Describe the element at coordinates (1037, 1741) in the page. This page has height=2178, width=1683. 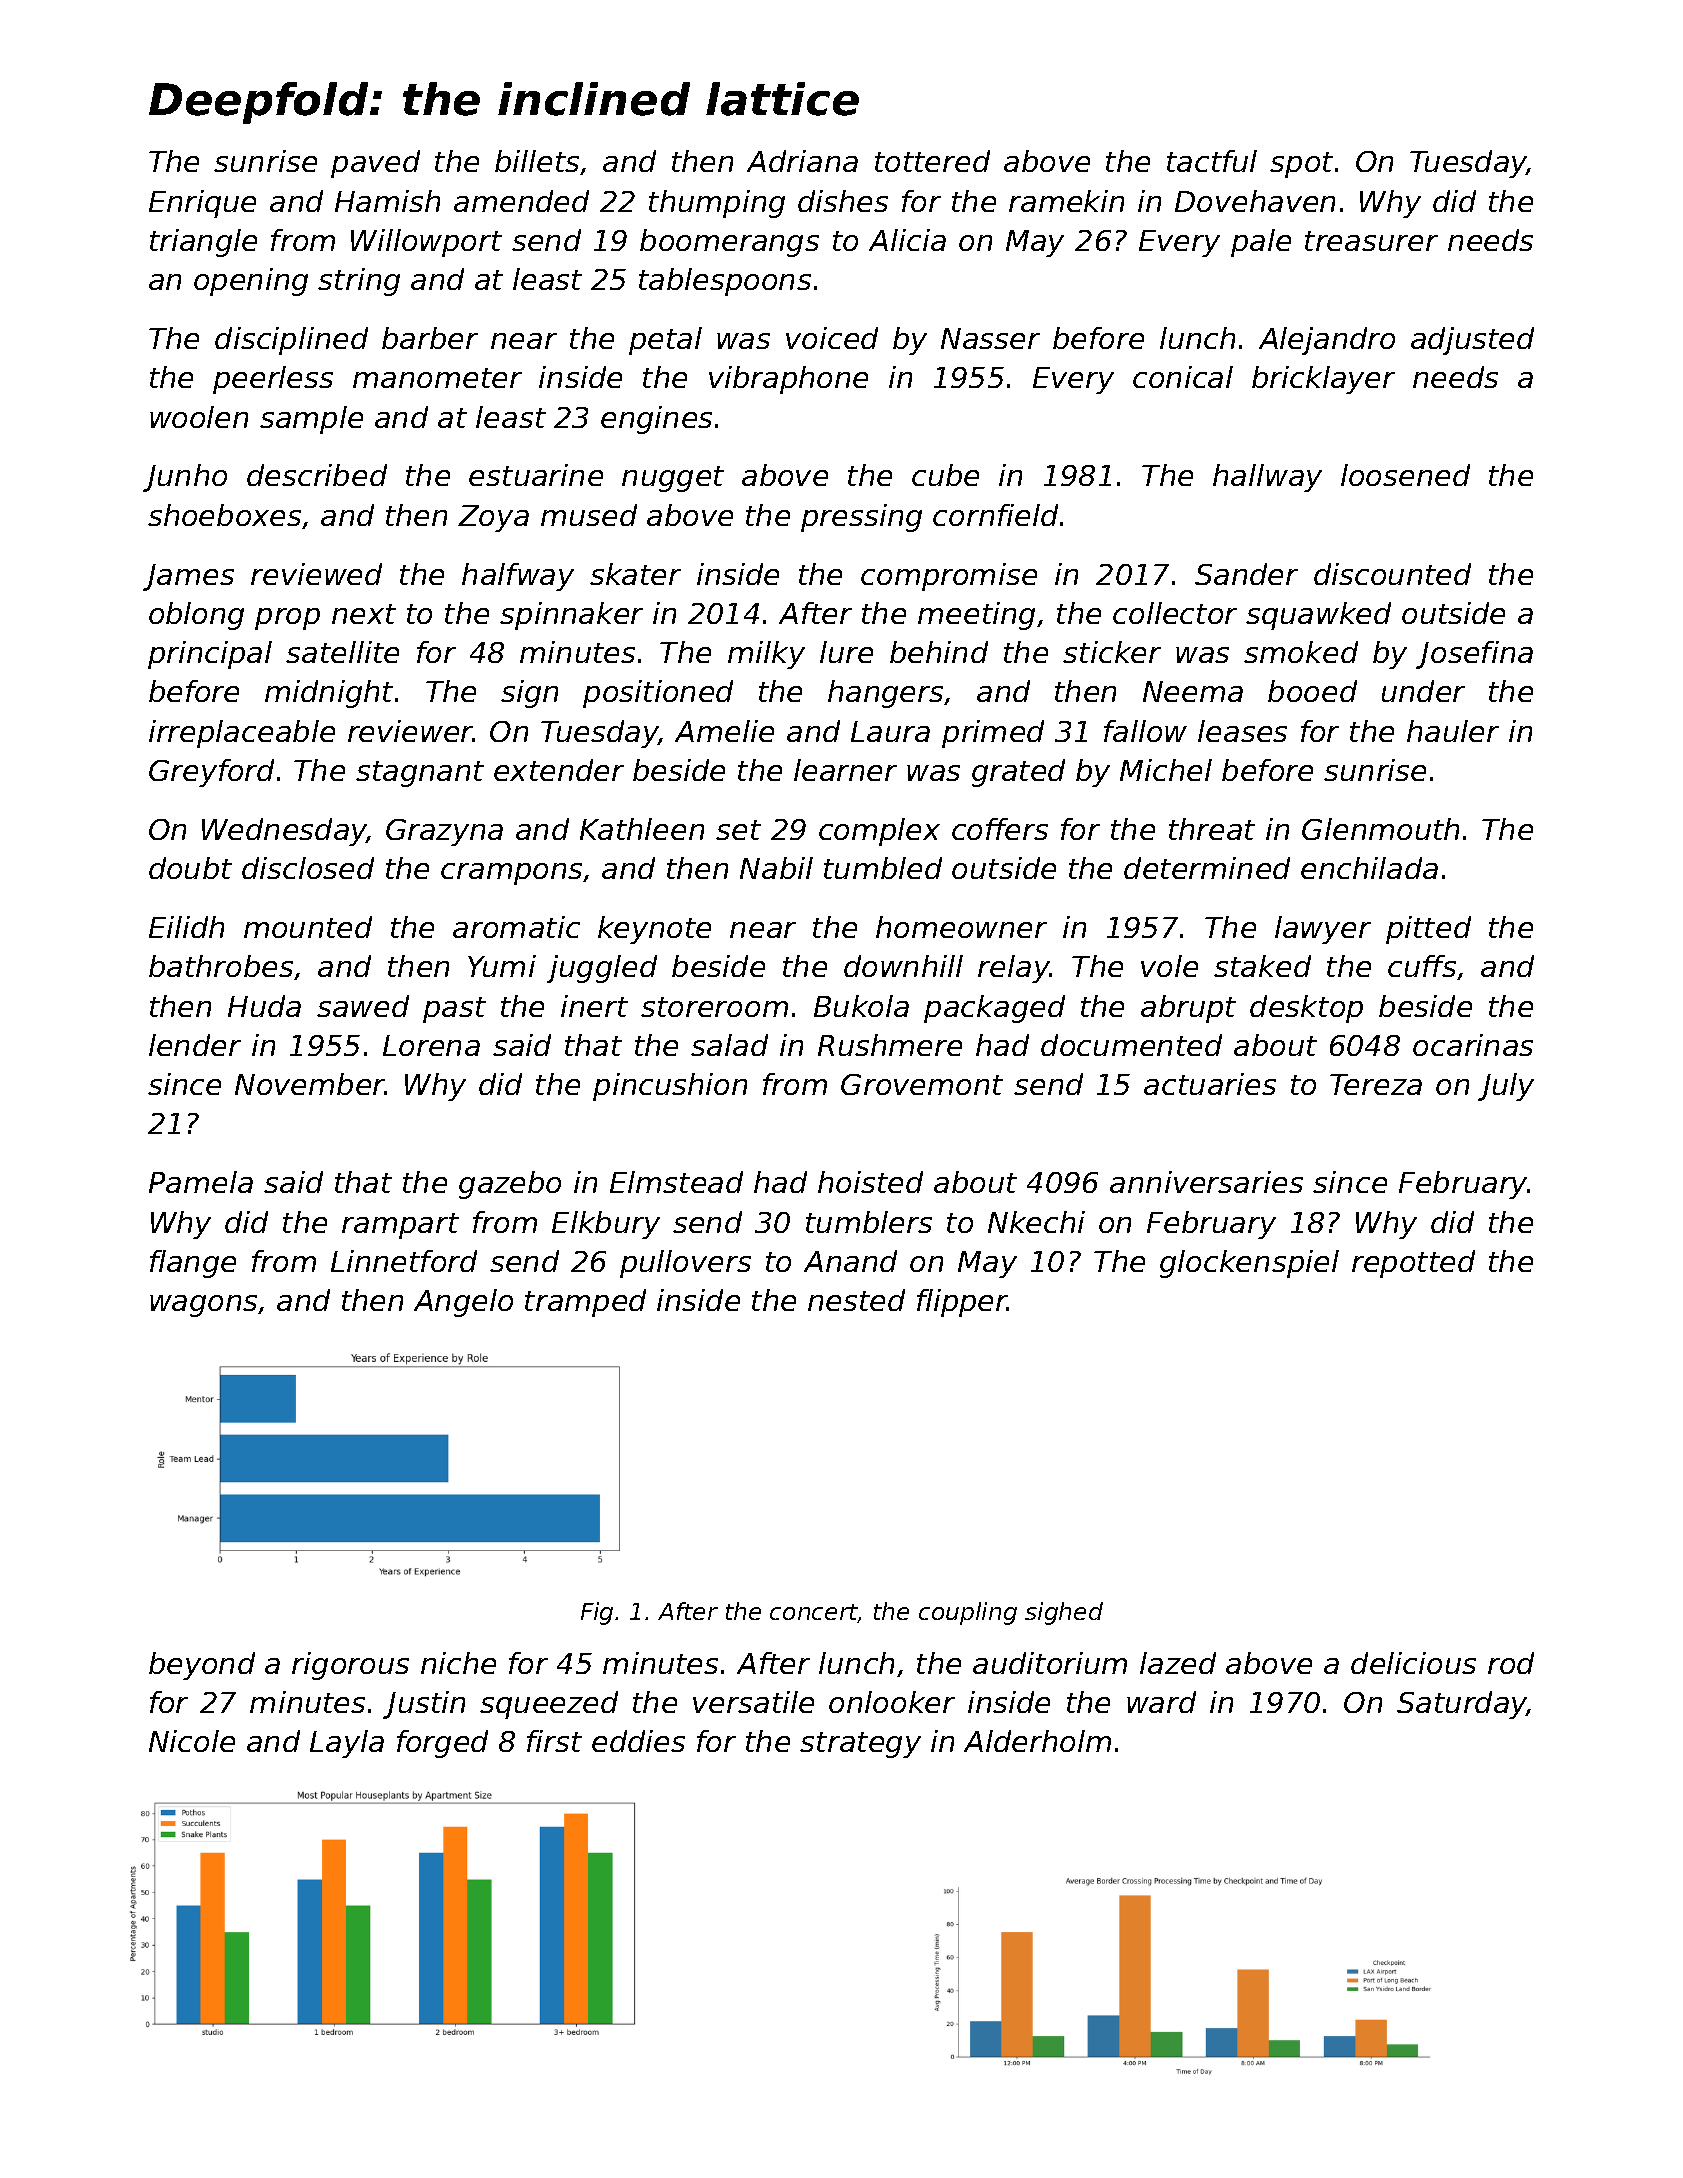
I see `Alderholm` at that location.
